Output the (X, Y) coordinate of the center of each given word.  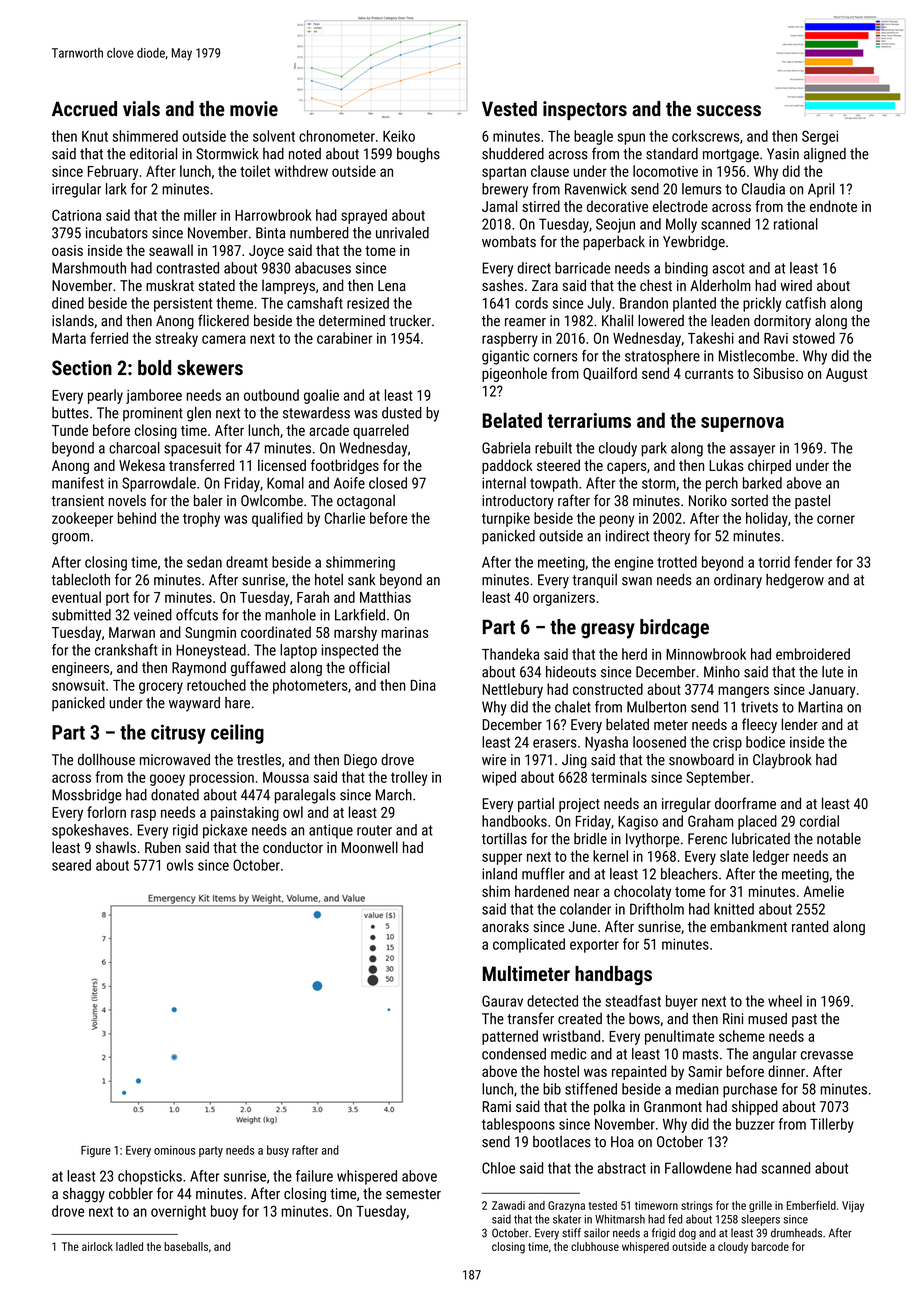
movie (254, 109)
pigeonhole (514, 374)
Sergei (820, 137)
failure (314, 1176)
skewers (210, 368)
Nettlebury (513, 690)
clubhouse (595, 1246)
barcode (770, 1246)
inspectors (585, 110)
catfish (806, 303)
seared (71, 865)
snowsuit (78, 685)
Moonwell (370, 847)
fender (813, 562)
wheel (785, 1001)
